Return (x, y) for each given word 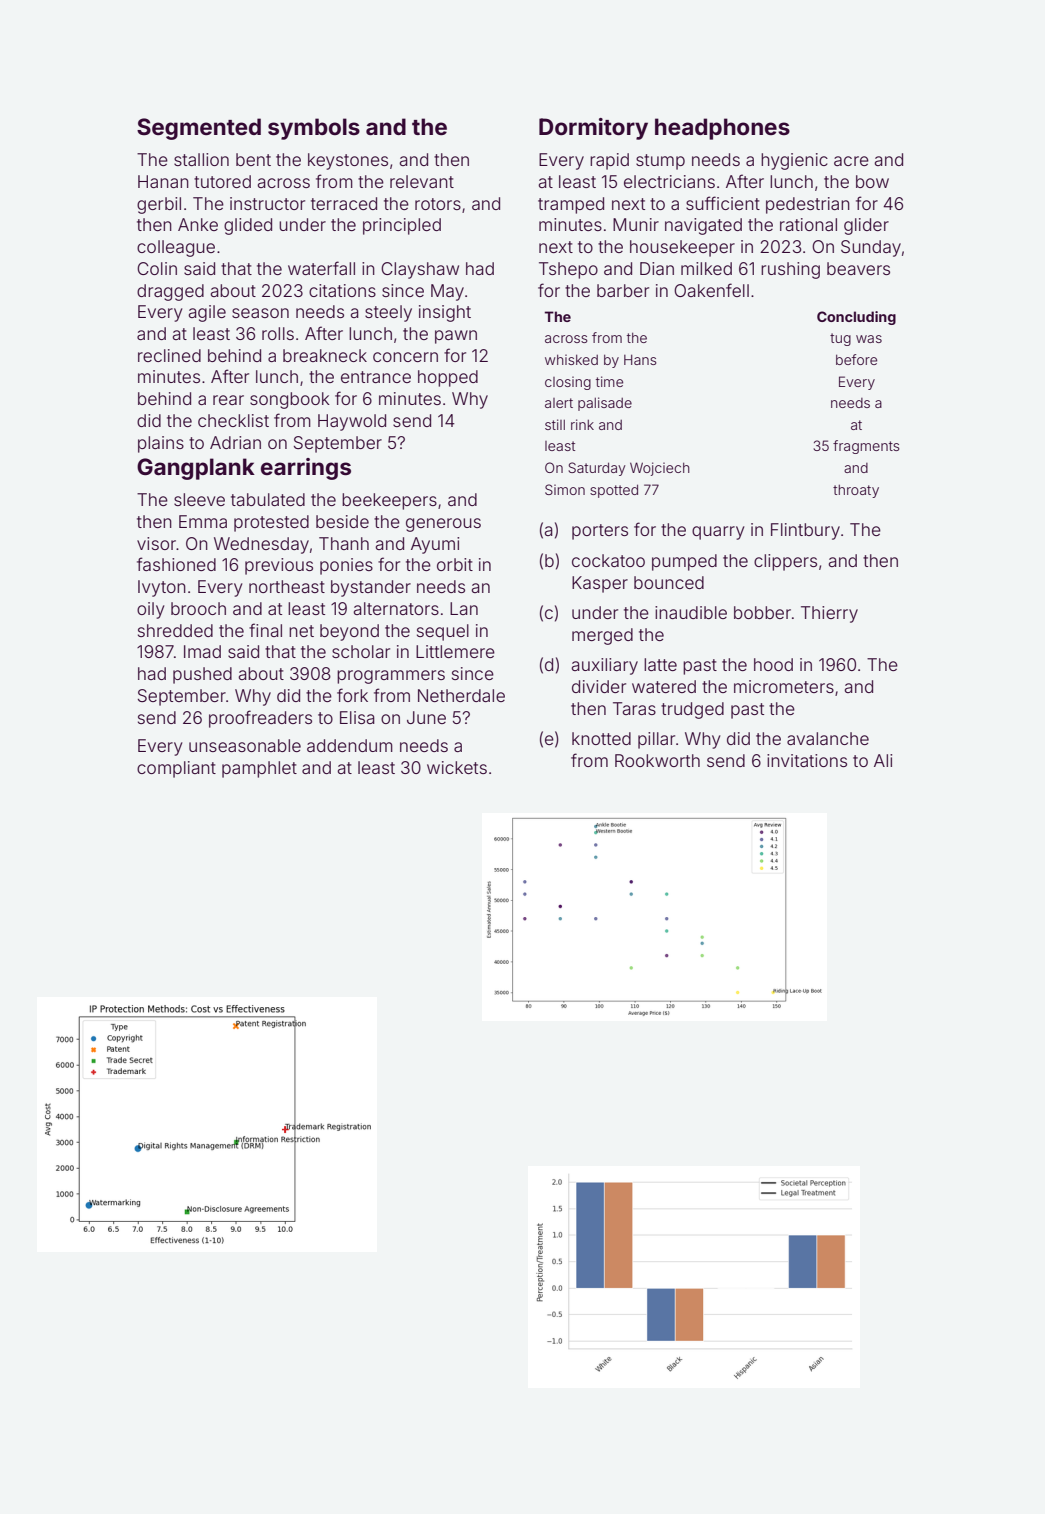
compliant (176, 769)
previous (279, 566)
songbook (290, 400)
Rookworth (657, 760)
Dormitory (593, 129)
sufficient (723, 203)
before (856, 359)
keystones (348, 161)
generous (443, 525)
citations (342, 290)
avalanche (828, 738)
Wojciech (660, 469)
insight (445, 313)
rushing (790, 270)
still (555, 424)
